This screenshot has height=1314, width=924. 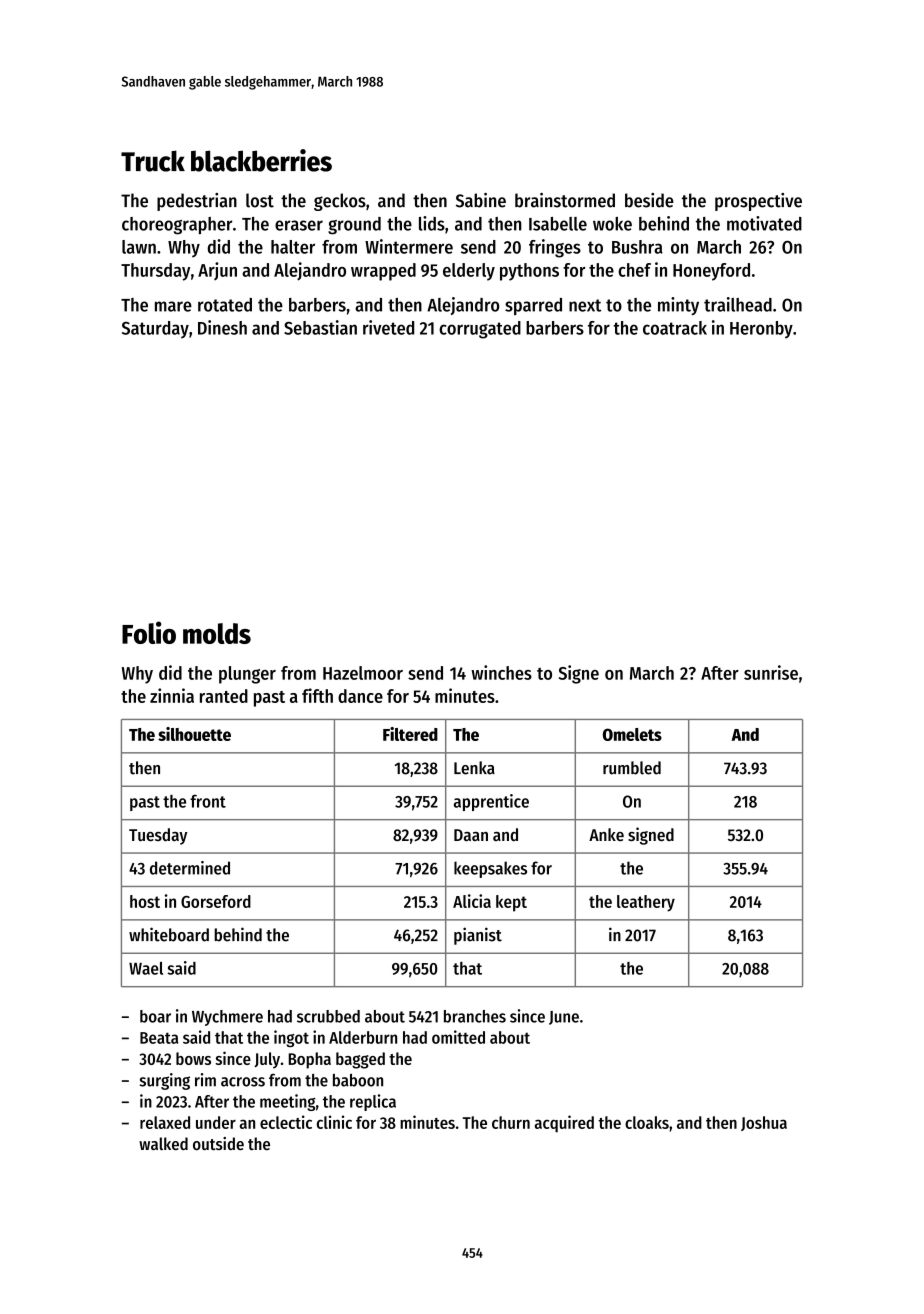 I want to click on churn, so click(x=511, y=1122).
